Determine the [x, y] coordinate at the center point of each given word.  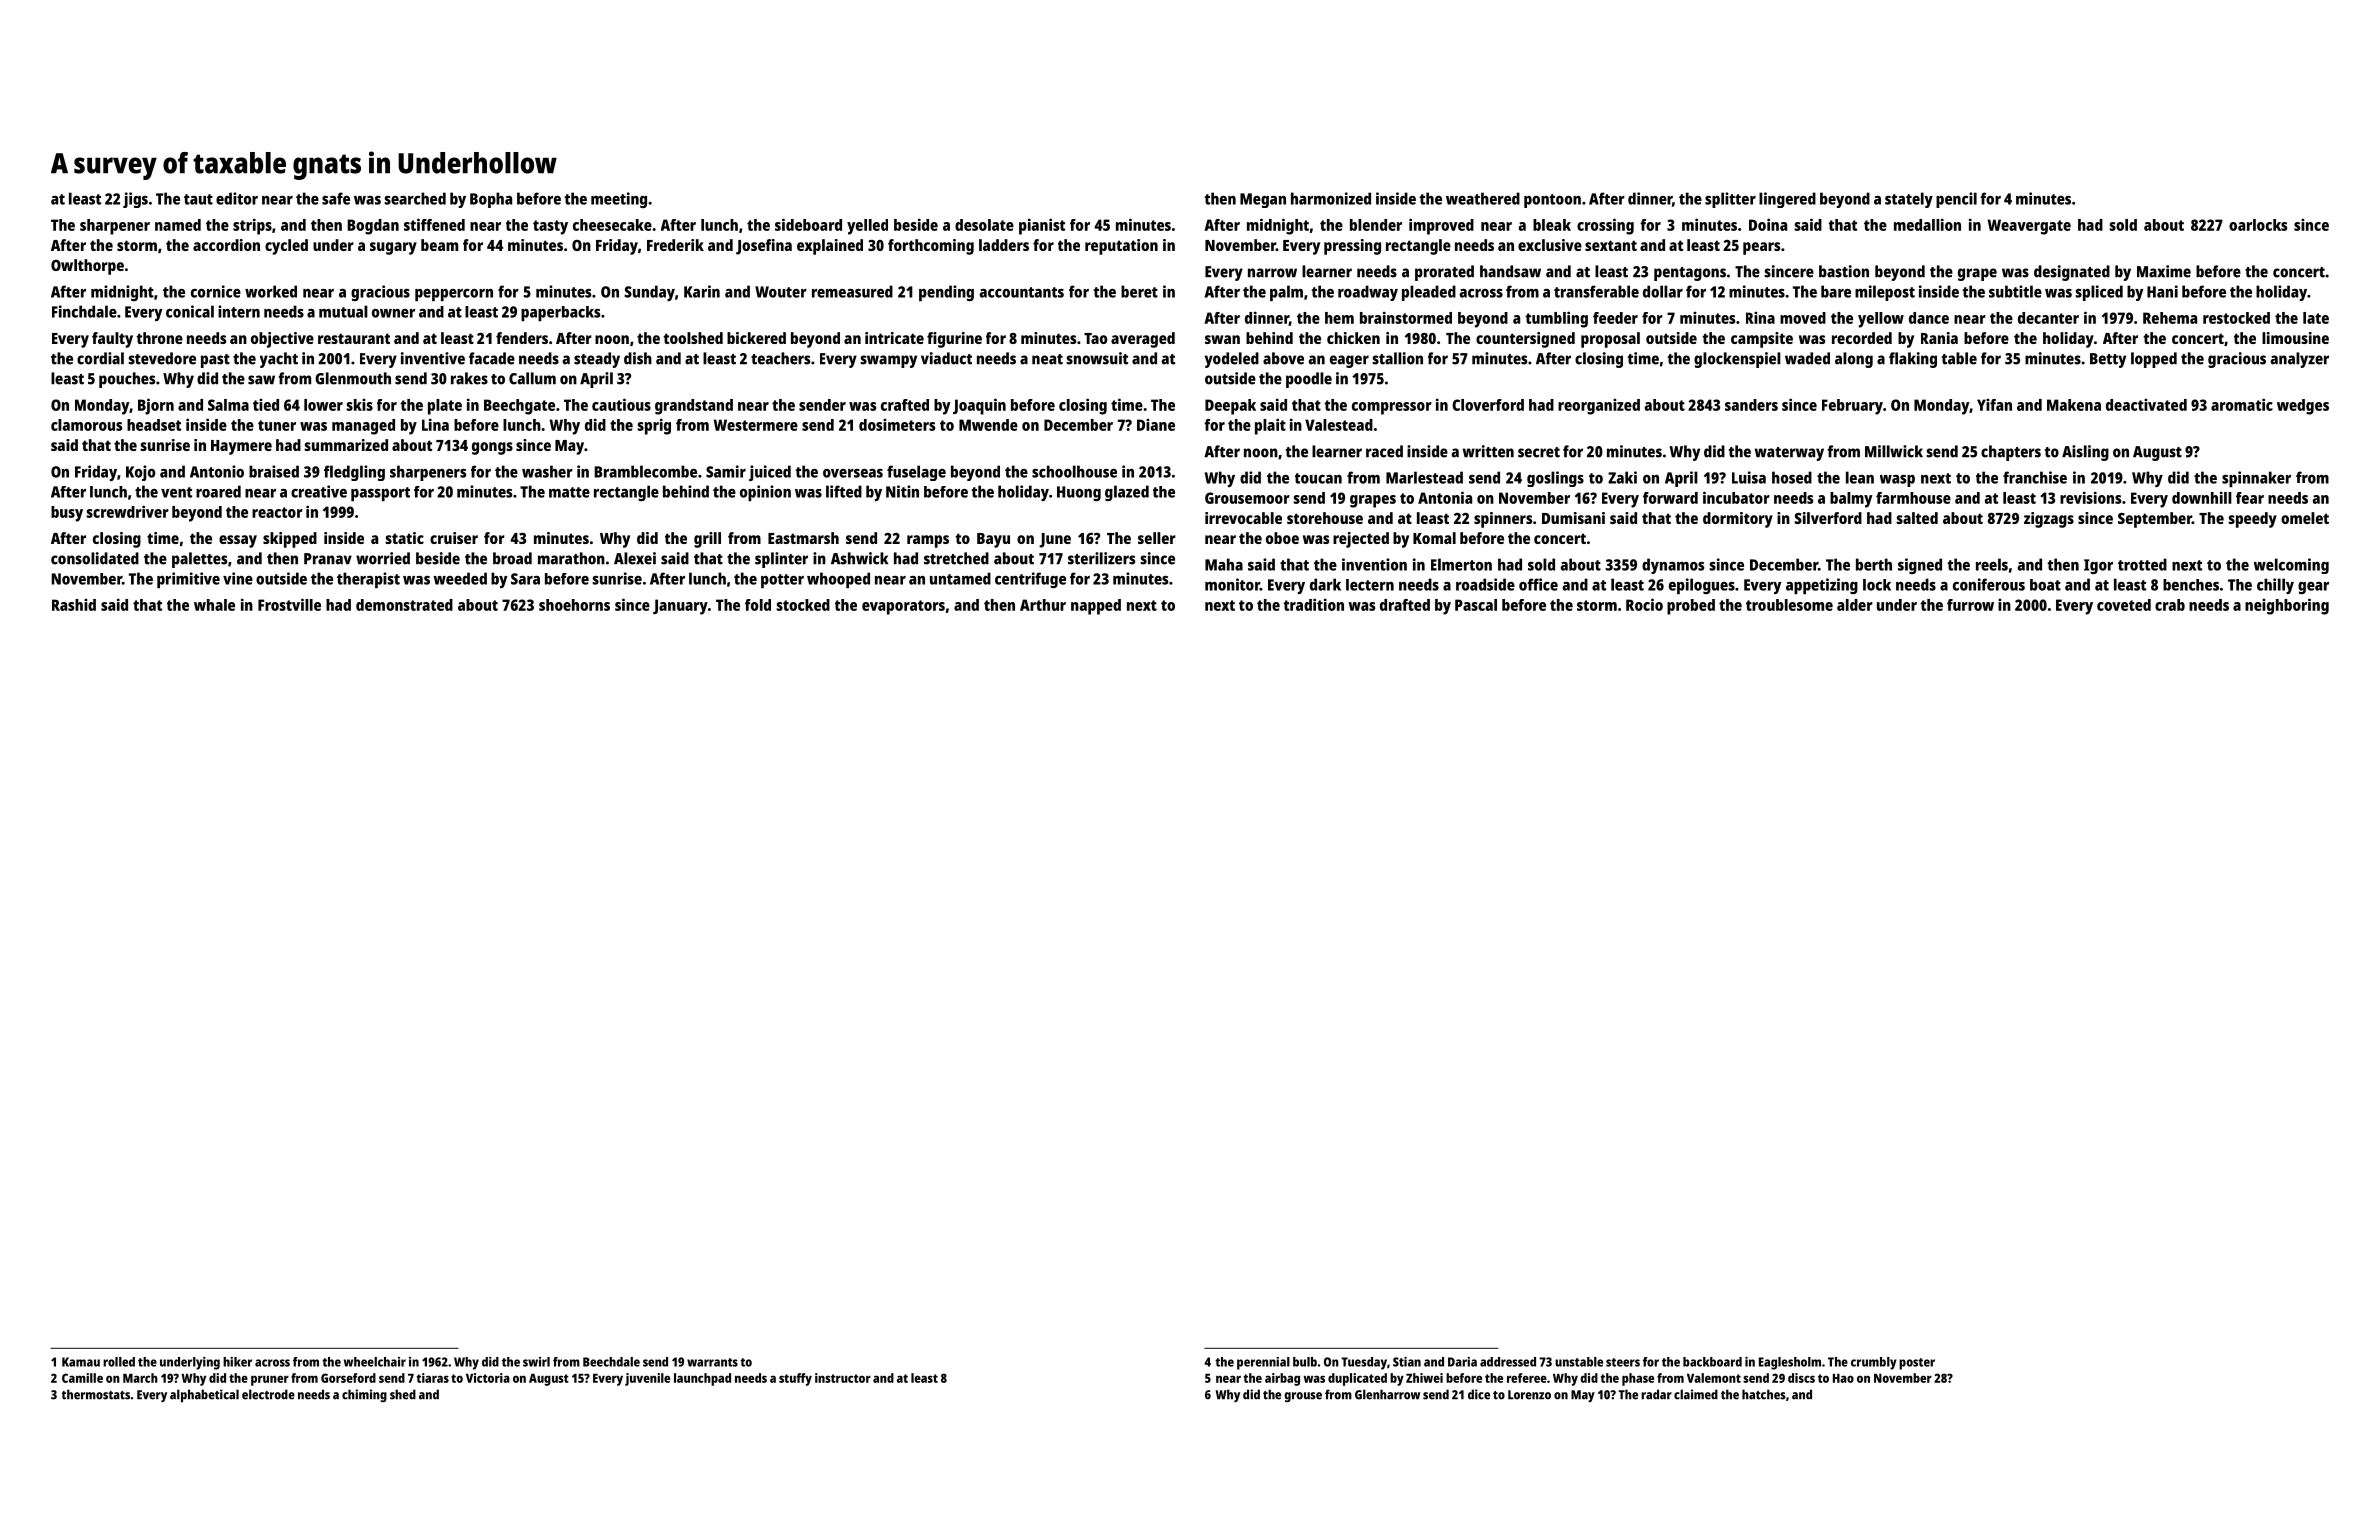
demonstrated [404, 605]
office [1538, 584]
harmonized [1331, 198]
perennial [1263, 1363]
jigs [135, 200]
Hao [1843, 1378]
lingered [1787, 200]
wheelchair [375, 1362]
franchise [2035, 477]
